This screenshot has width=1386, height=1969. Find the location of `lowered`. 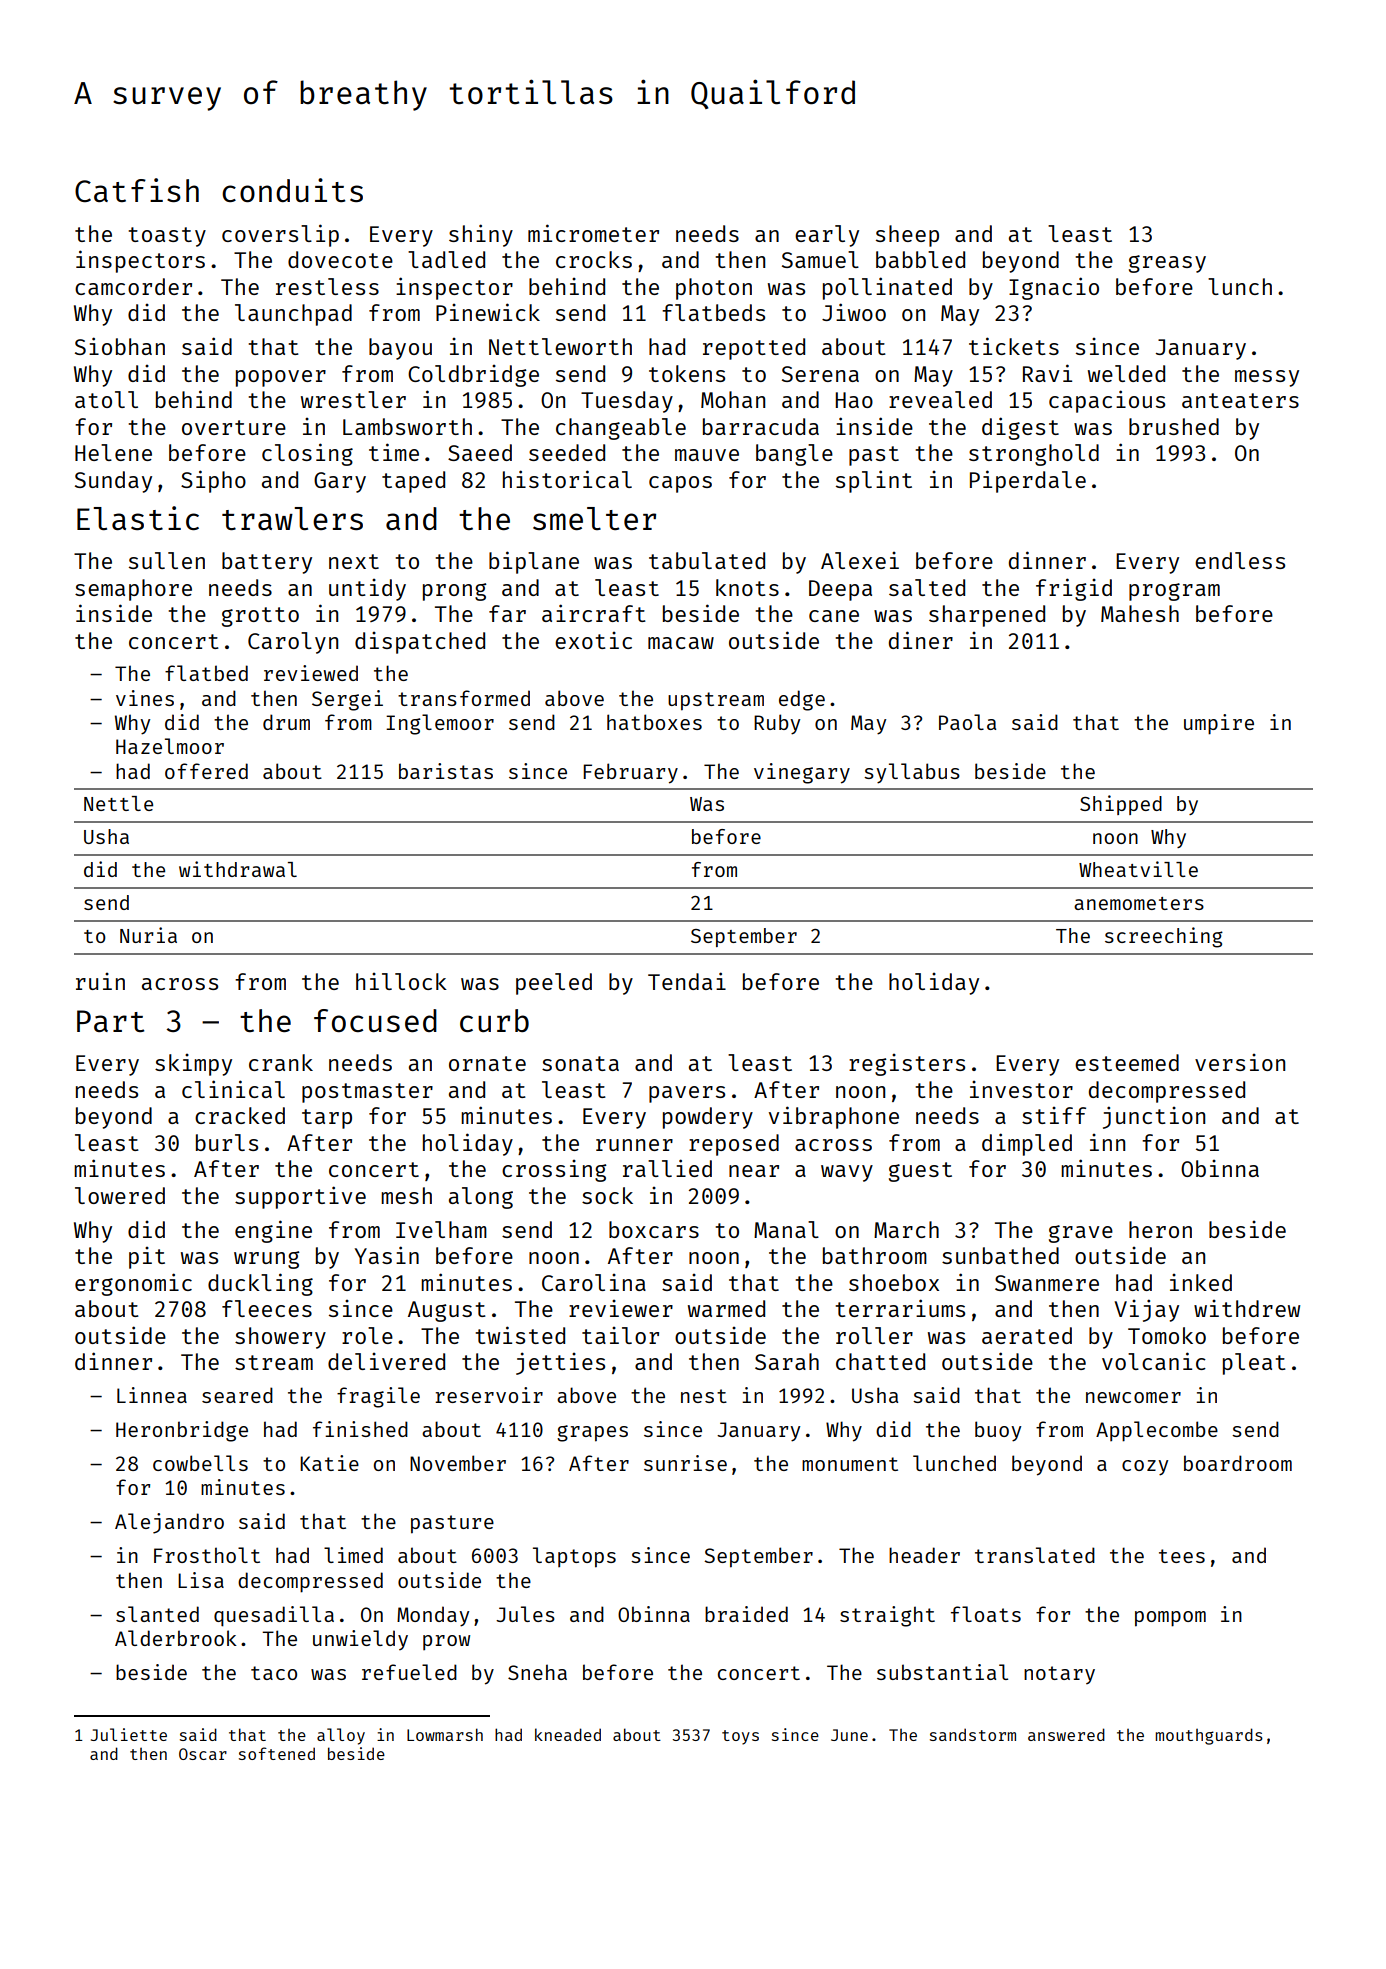

lowered is located at coordinates (120, 1195).
